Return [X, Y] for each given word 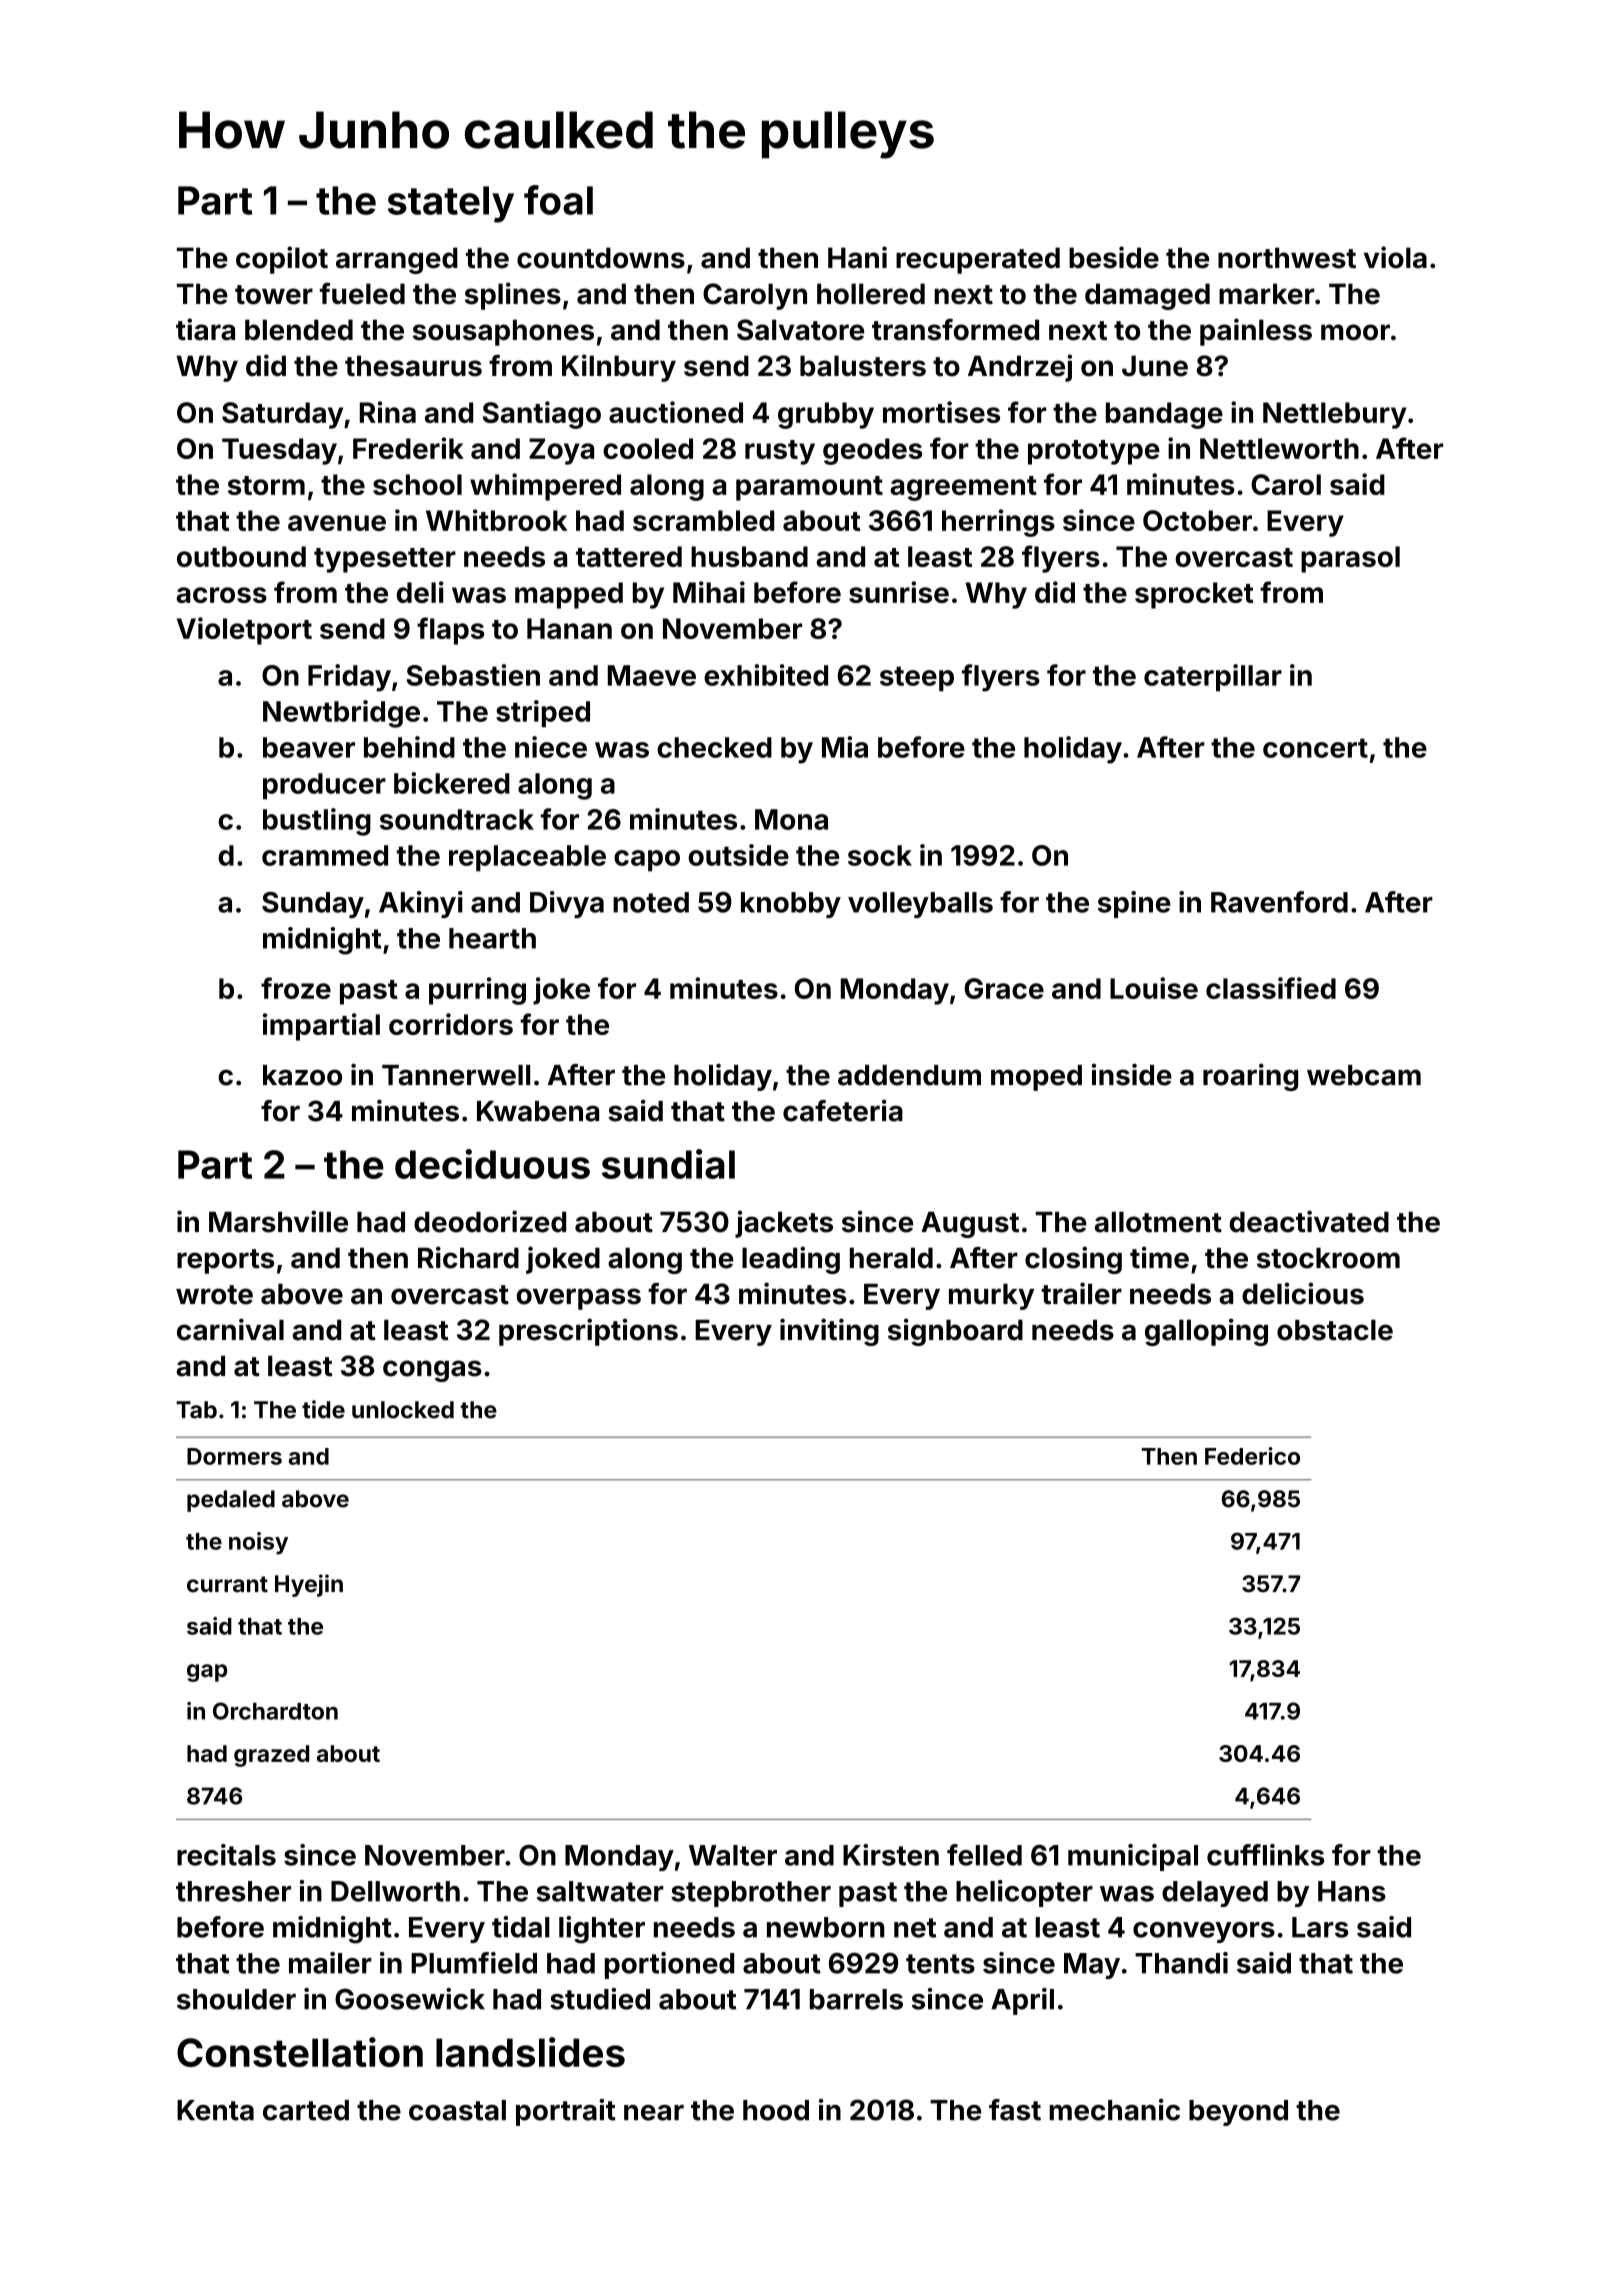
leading [791, 1260]
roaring [1250, 1077]
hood [776, 2110]
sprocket [1194, 595]
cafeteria [843, 1111]
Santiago [542, 415]
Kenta [215, 2110]
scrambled [703, 520]
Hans [1352, 1891]
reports [225, 1261]
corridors [451, 1024]
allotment [1158, 1222]
